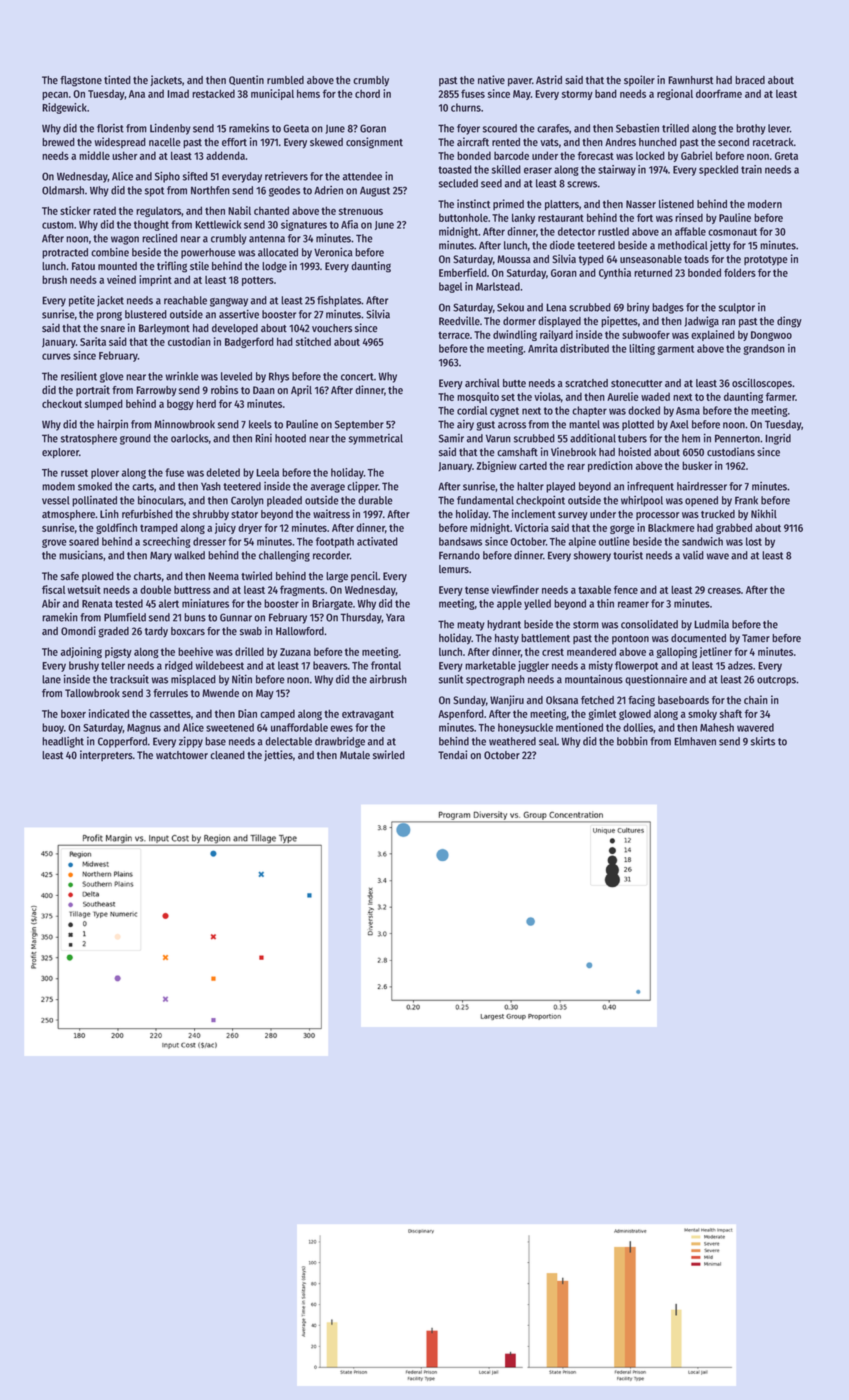 Image resolution: width=849 pixels, height=1400 pixels. I want to click on rumbled, so click(285, 80).
